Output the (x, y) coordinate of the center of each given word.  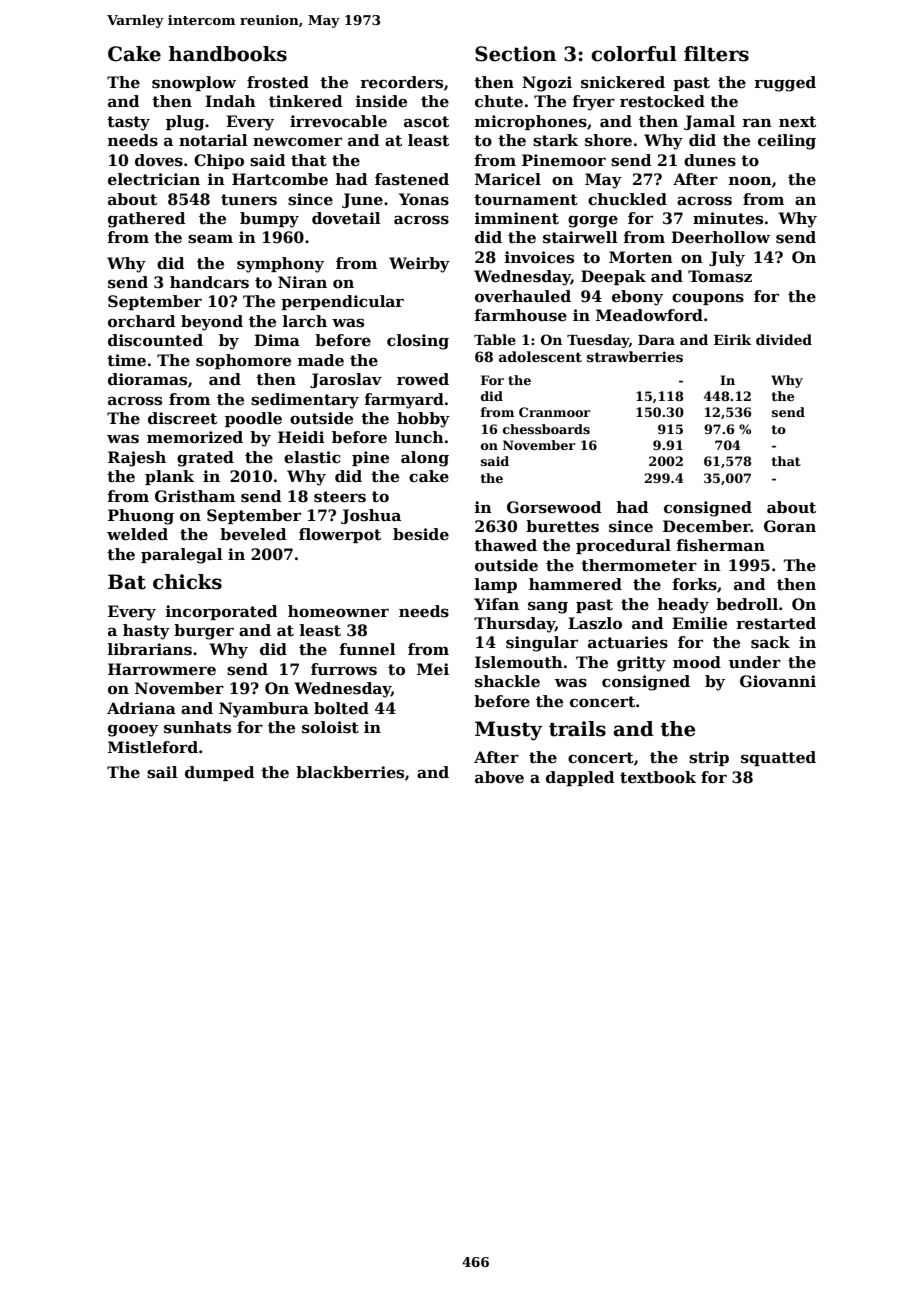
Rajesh (137, 459)
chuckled (627, 199)
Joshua (371, 516)
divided (784, 339)
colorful (634, 54)
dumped (219, 773)
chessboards (546, 429)
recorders (401, 82)
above (499, 777)
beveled (253, 534)
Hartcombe (280, 179)
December (707, 526)
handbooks (228, 54)
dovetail (346, 218)
